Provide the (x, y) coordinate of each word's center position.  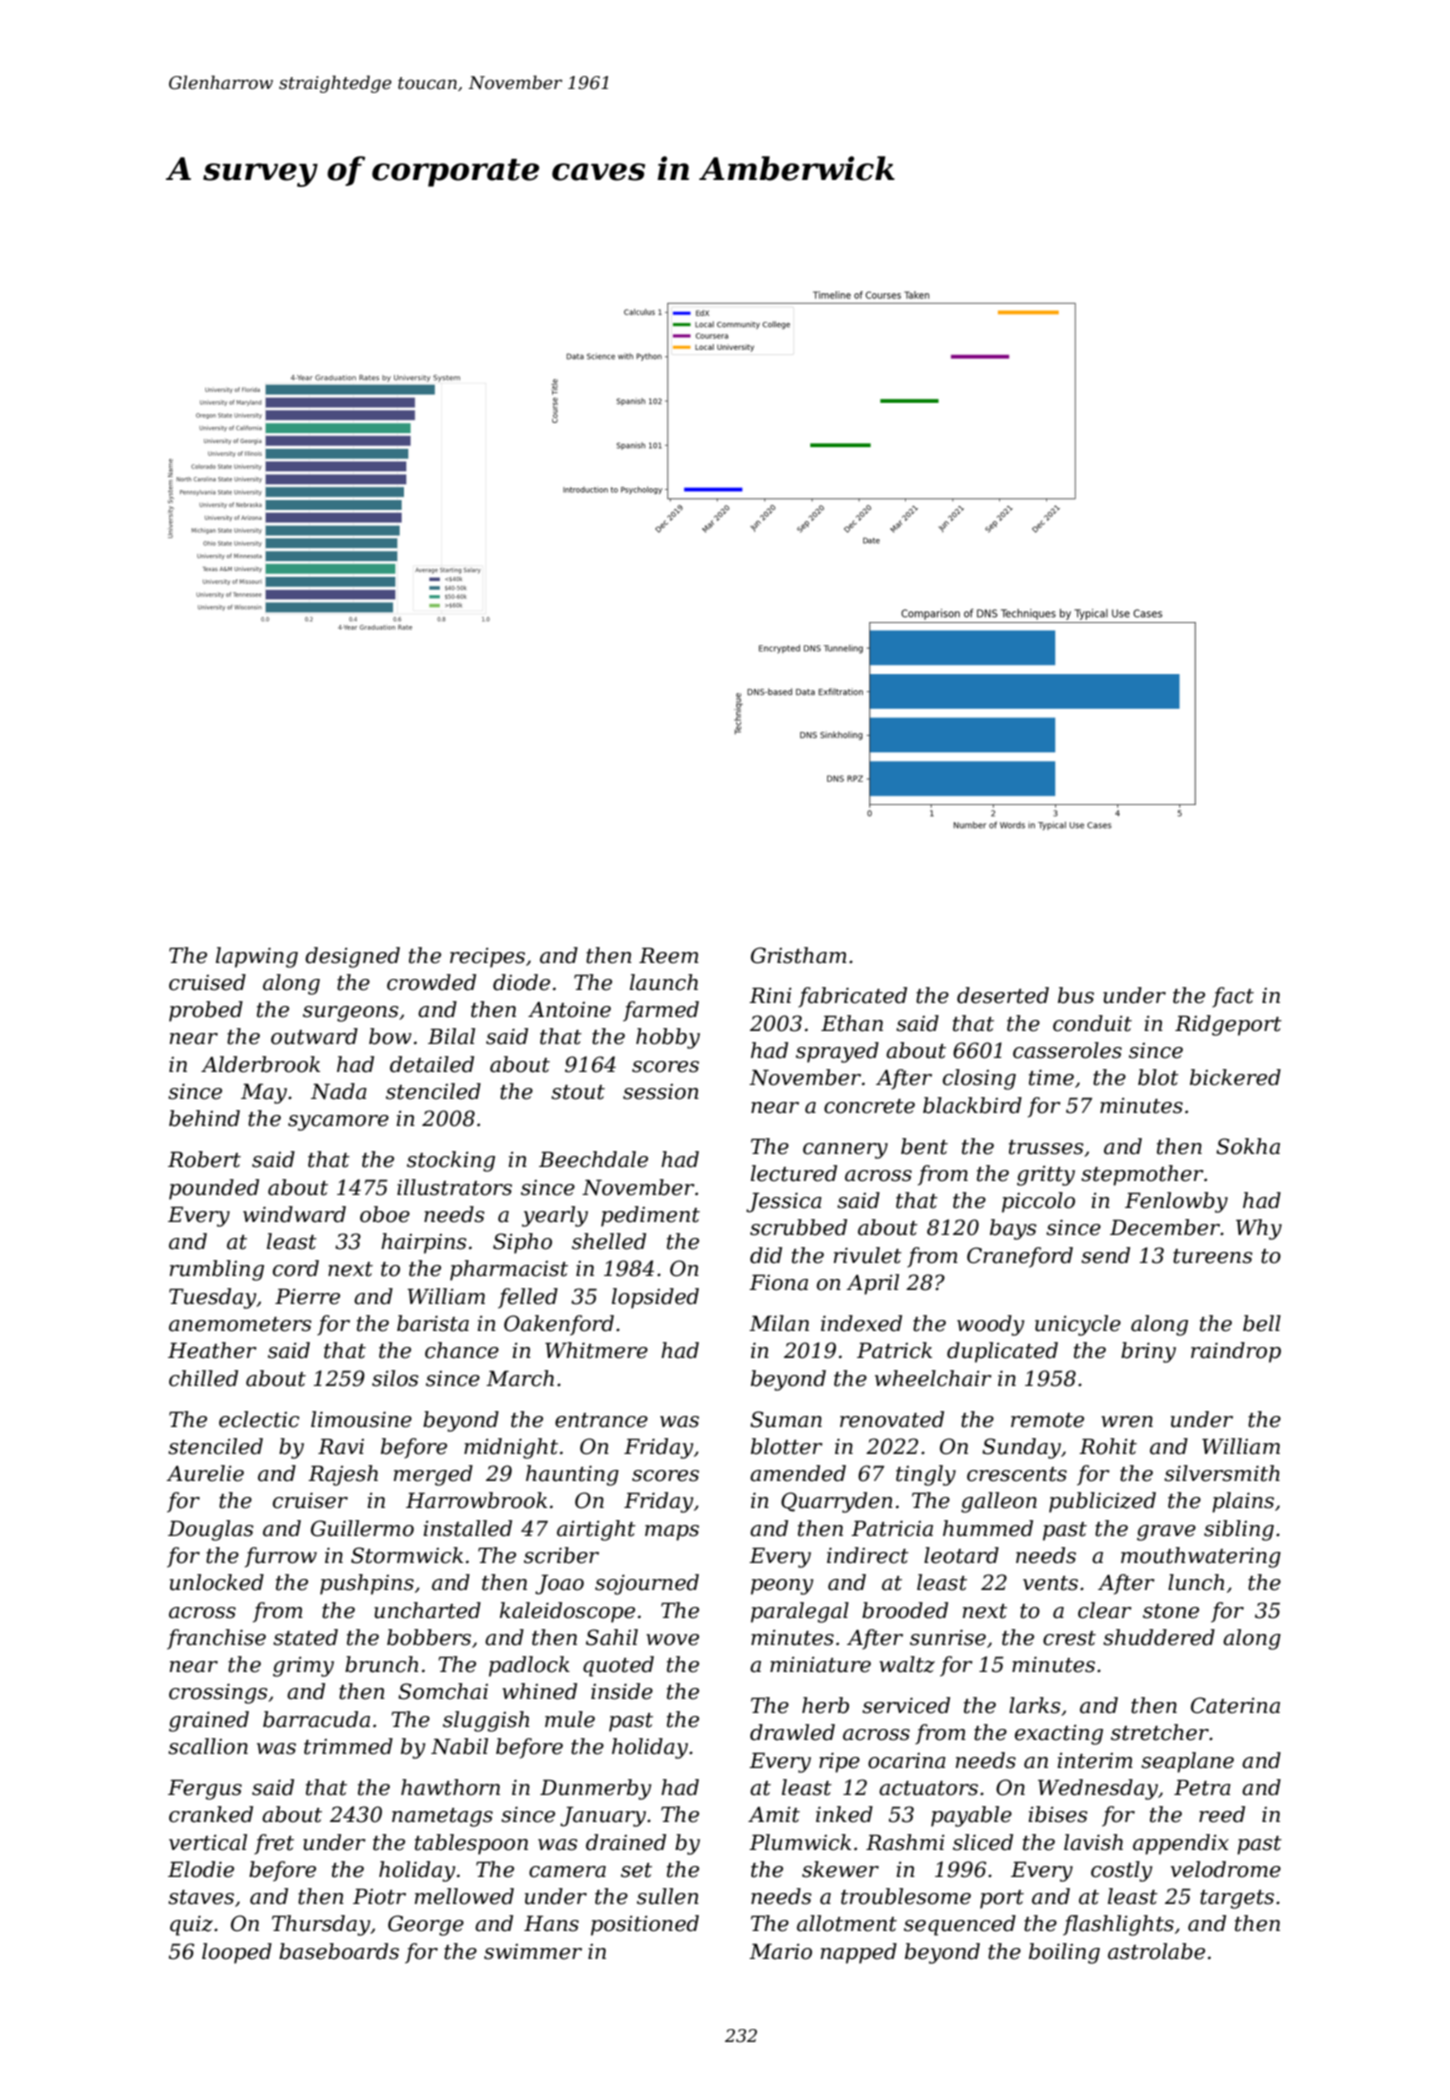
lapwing (257, 957)
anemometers (240, 1324)
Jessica (784, 1202)
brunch (381, 1664)
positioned (645, 1925)
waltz (907, 1664)
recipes (487, 958)
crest (1069, 1638)
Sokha (1248, 1146)
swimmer (533, 1952)
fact (1233, 997)
